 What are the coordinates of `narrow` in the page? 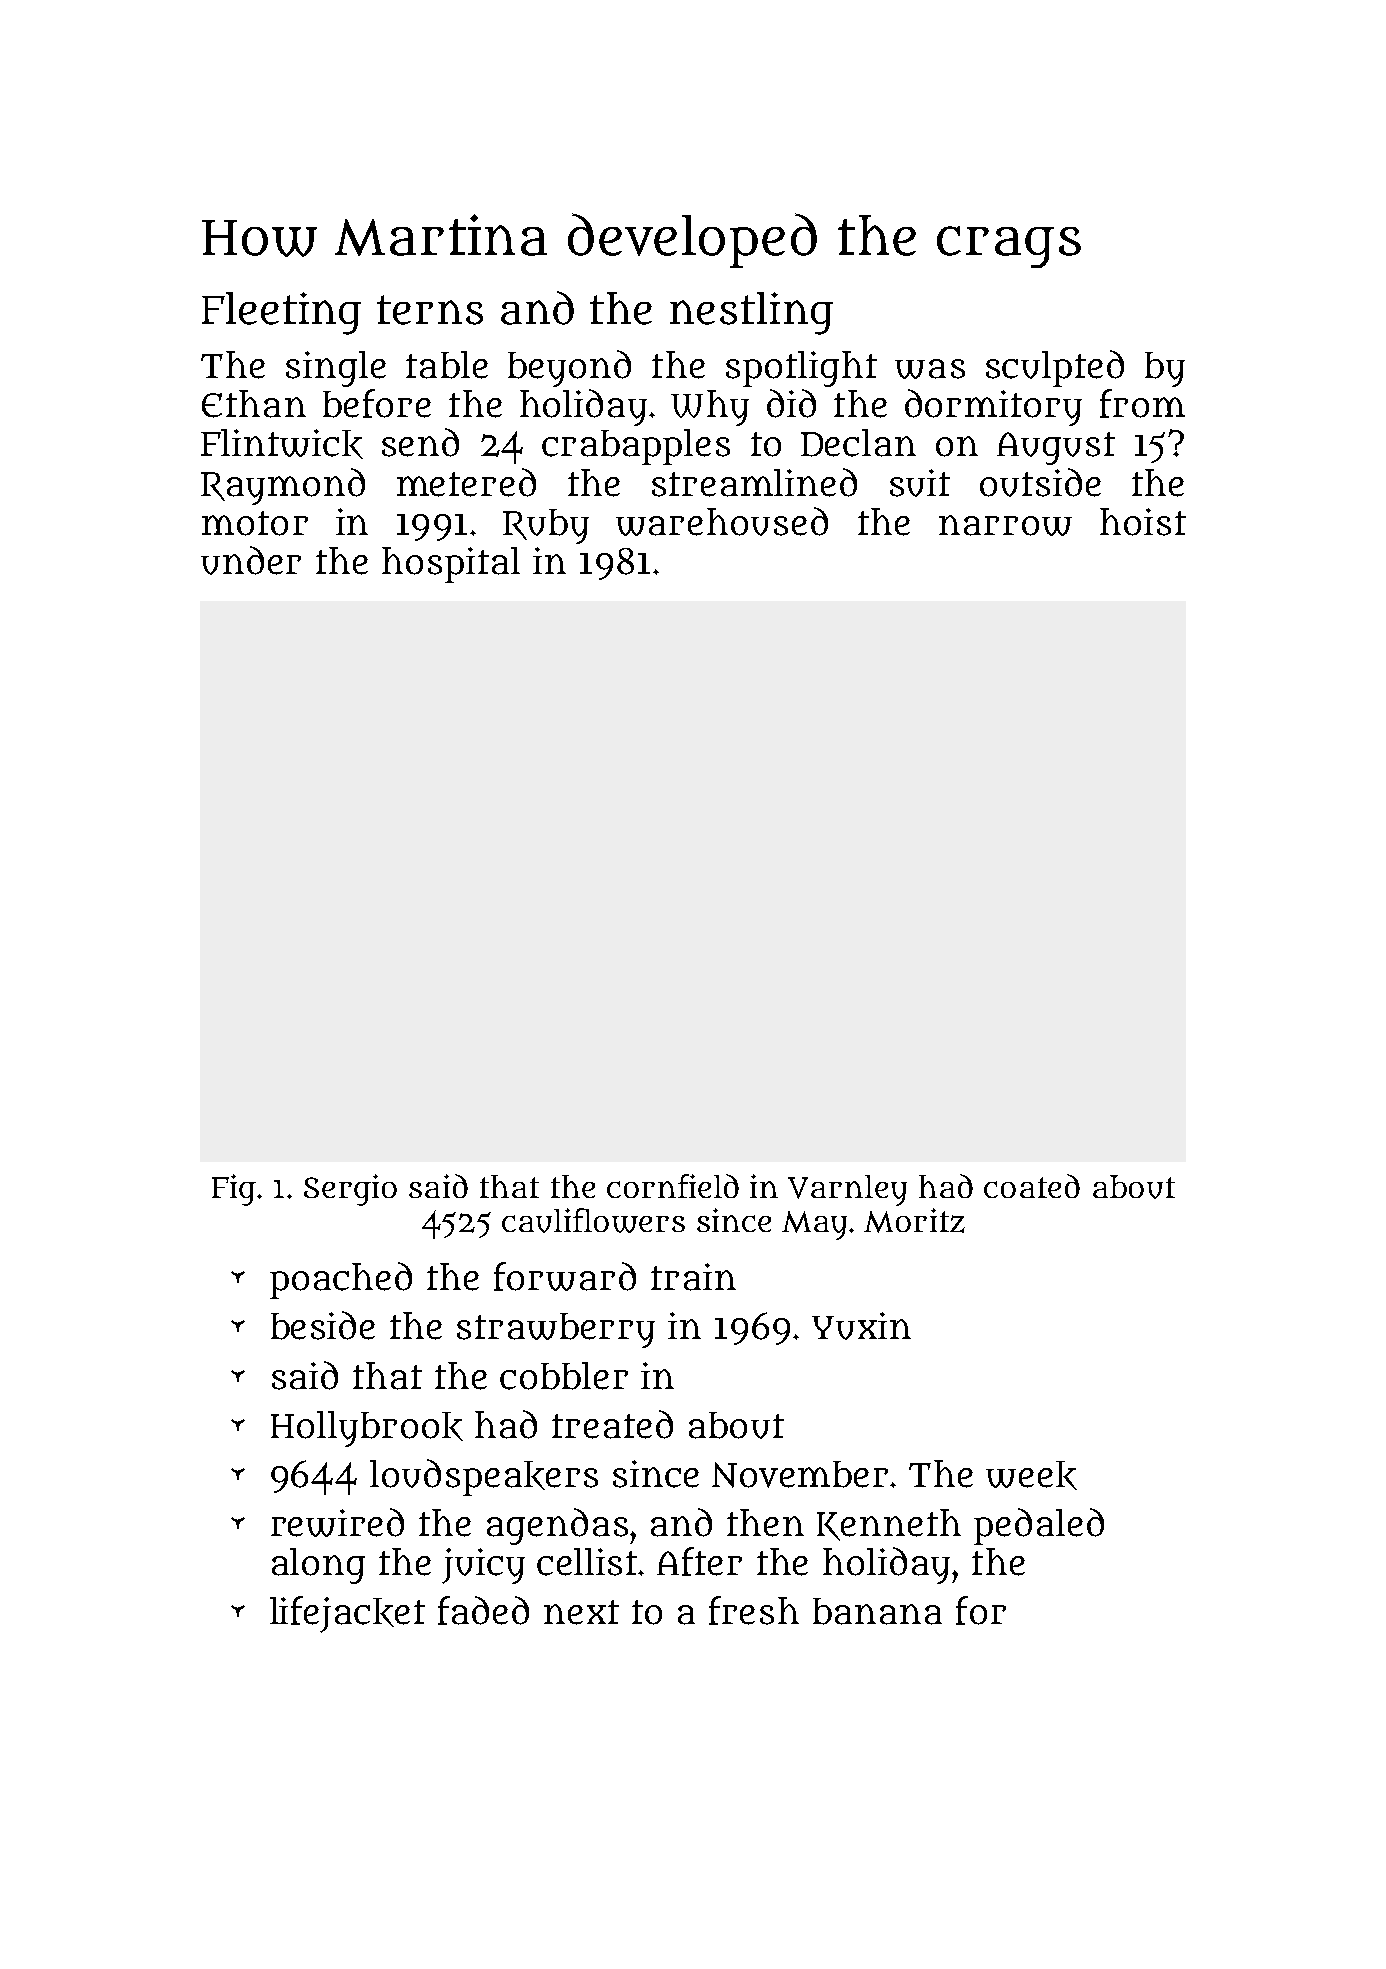 It's located at (1005, 525).
